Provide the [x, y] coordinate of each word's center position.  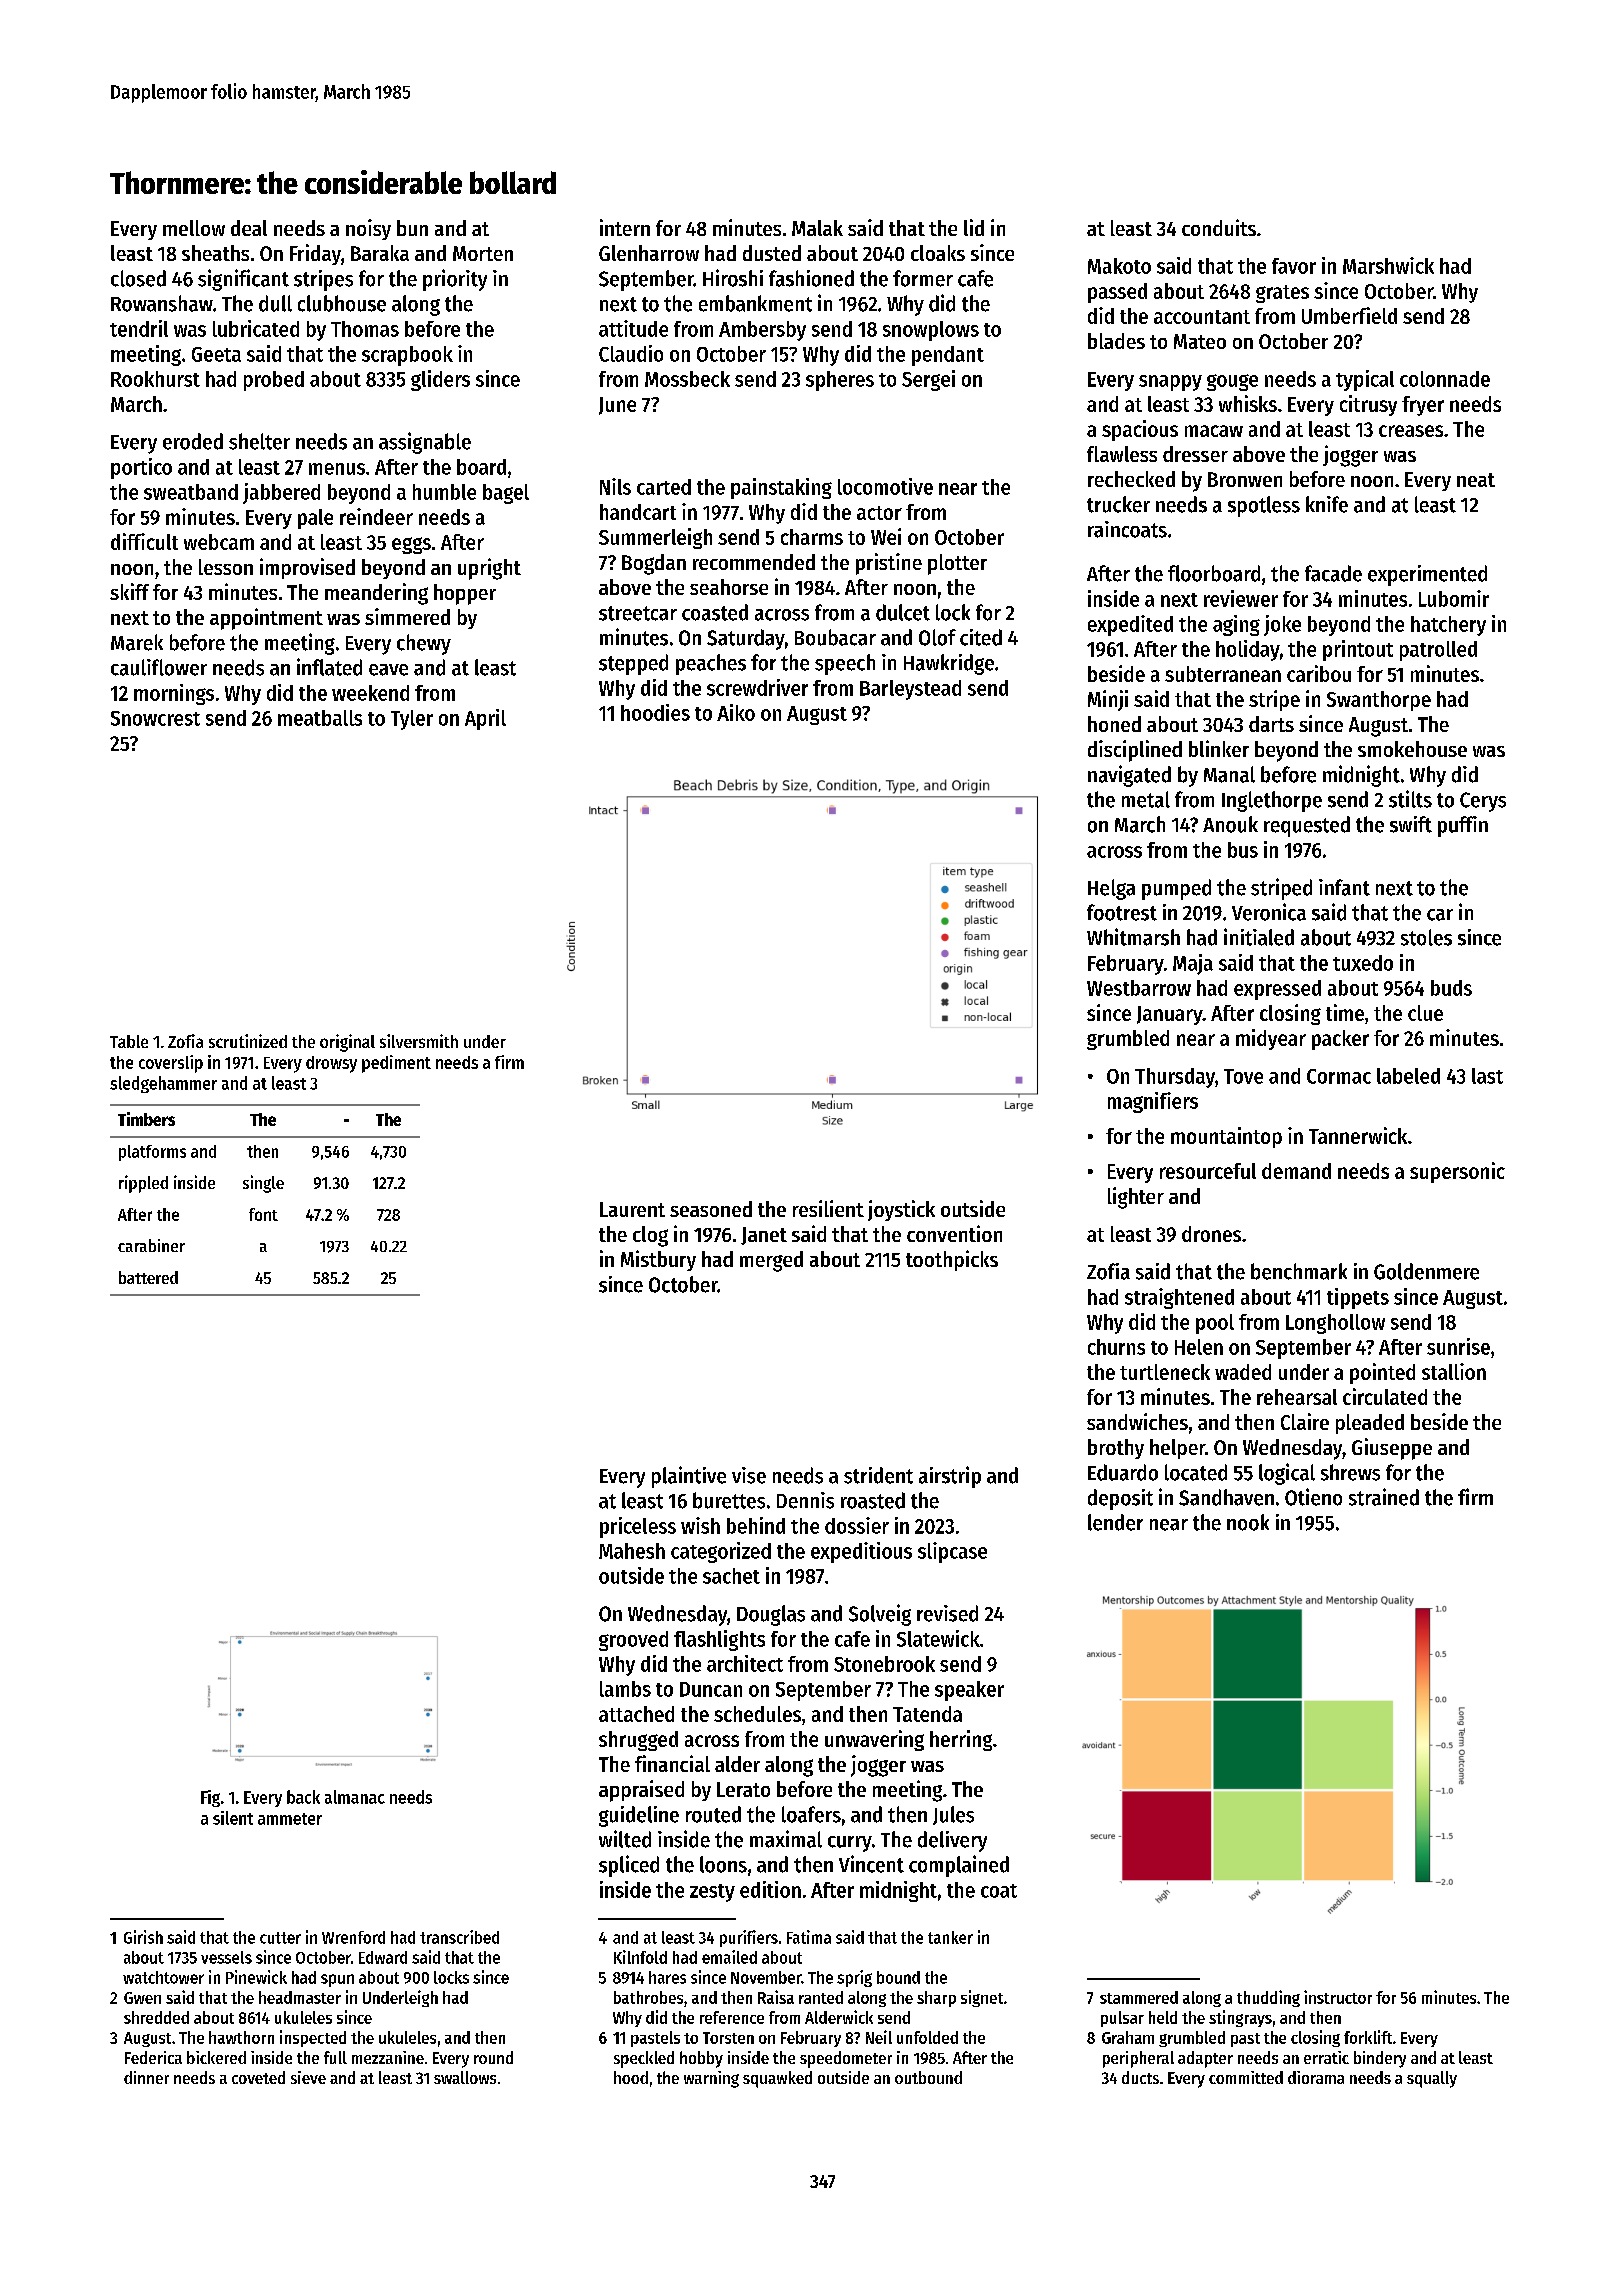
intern [625, 227]
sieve [308, 2077]
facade [1333, 573]
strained [1384, 1497]
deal [249, 228]
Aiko [736, 712]
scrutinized [248, 1041]
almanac [355, 1797]
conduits [1219, 227]
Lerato [743, 1789]
